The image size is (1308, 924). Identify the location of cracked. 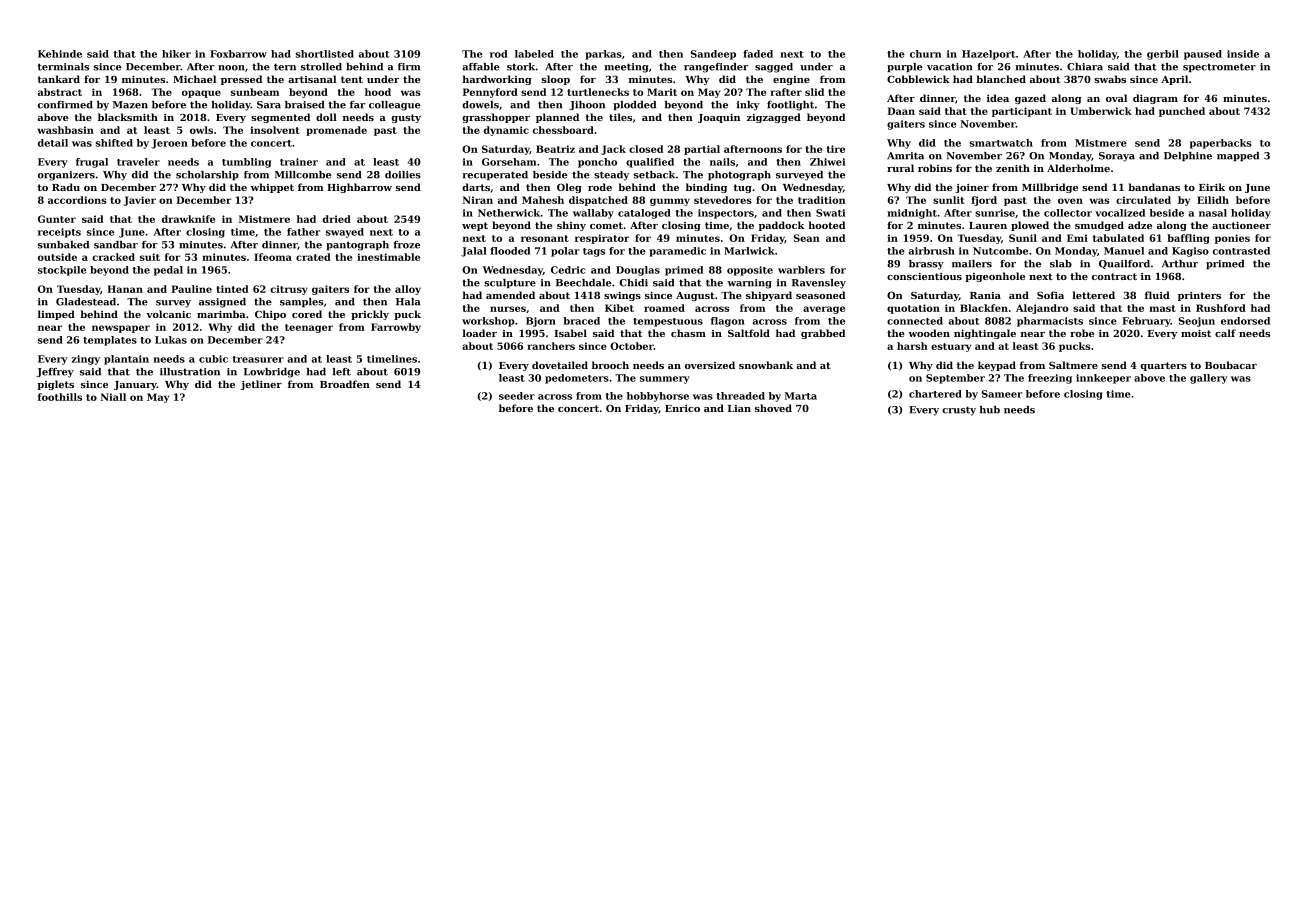
(113, 257).
